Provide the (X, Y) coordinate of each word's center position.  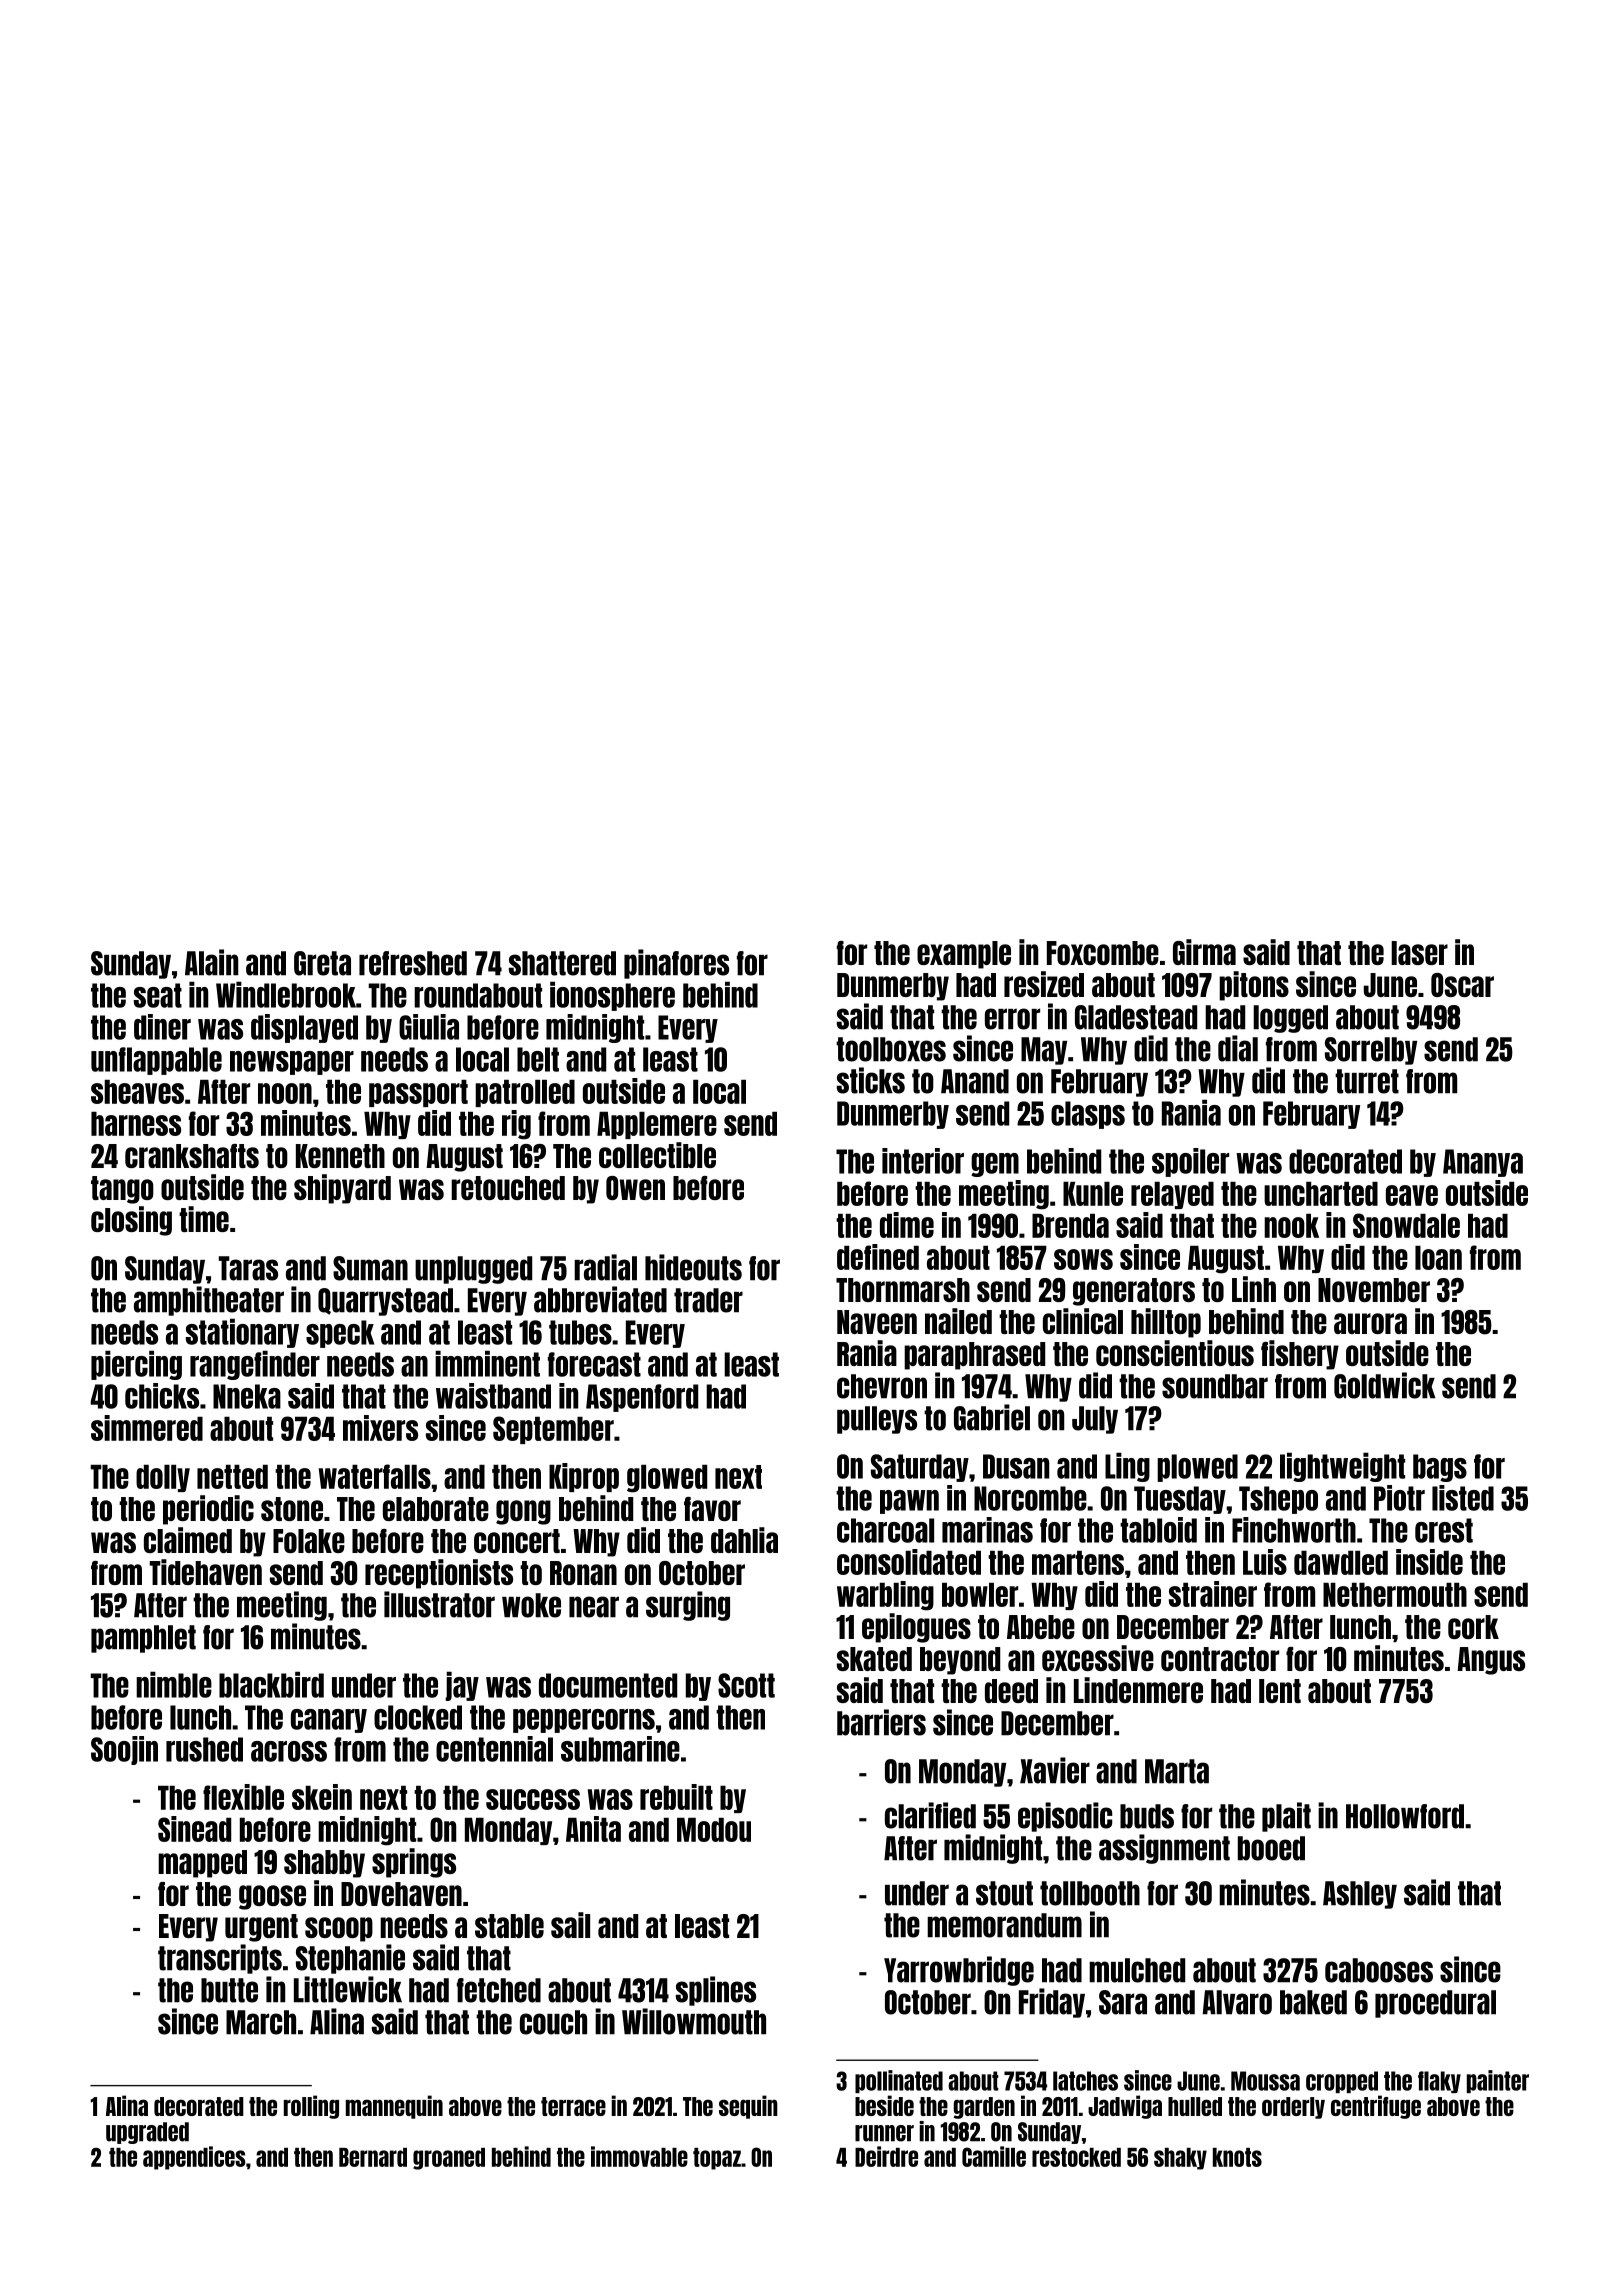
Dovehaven (401, 1894)
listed (1463, 1498)
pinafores (676, 964)
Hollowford (1405, 1816)
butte (229, 1990)
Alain (211, 962)
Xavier (1055, 1770)
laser (1419, 953)
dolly (163, 1478)
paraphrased (974, 1356)
